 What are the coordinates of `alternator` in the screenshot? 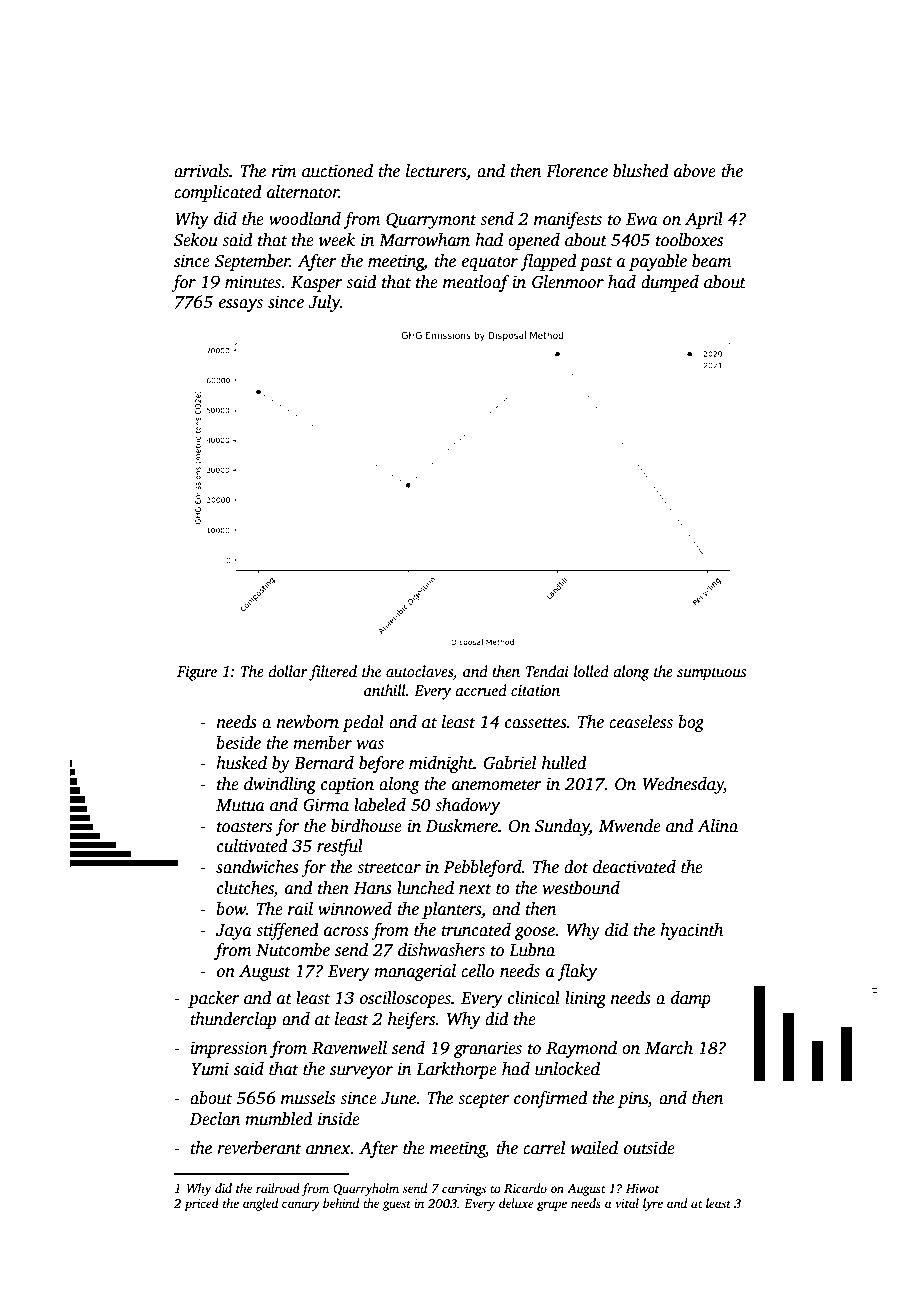 It's located at (303, 192).
